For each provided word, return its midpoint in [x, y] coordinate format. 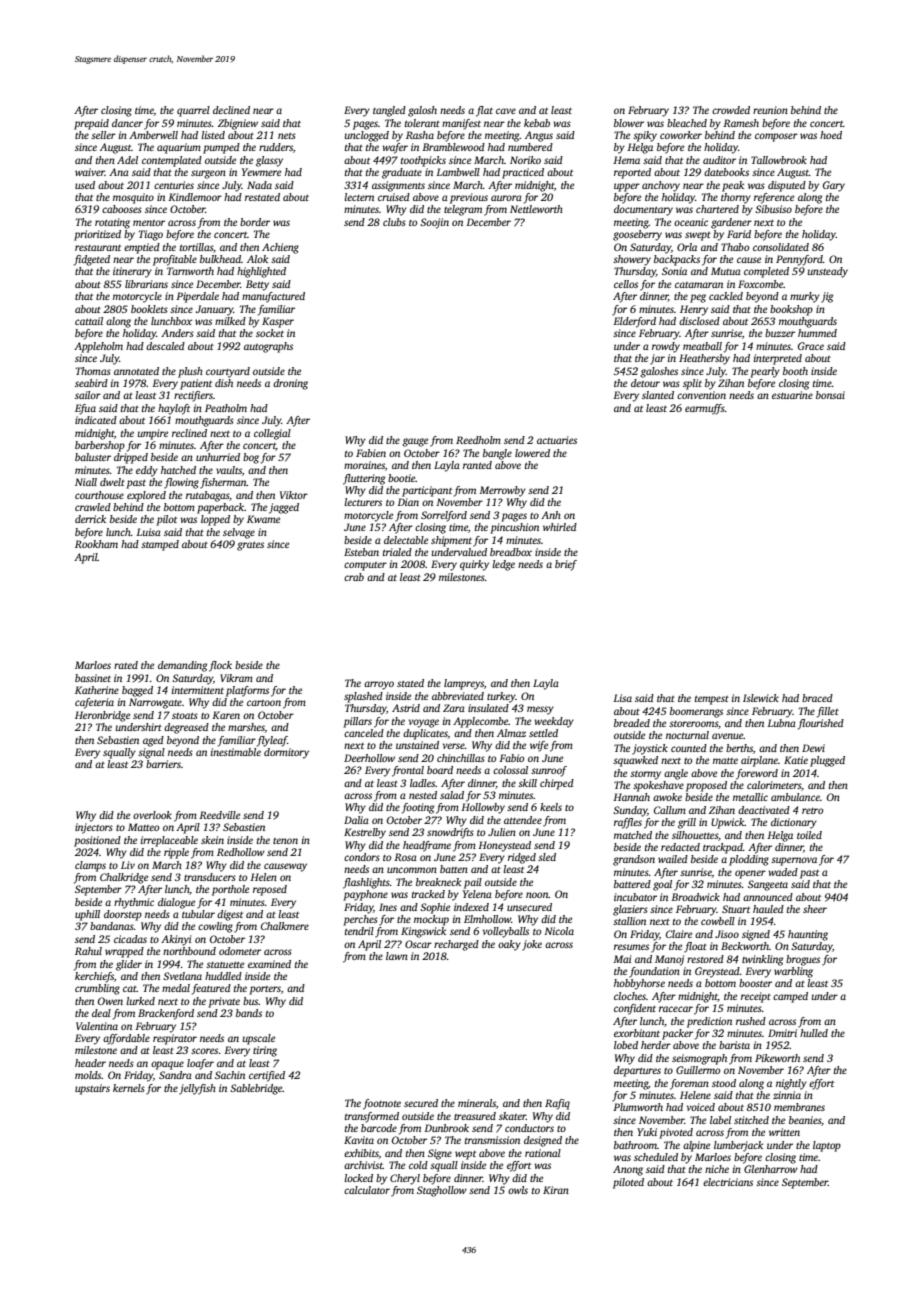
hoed [831, 135]
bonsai [830, 395]
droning [290, 384]
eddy [147, 471]
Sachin [230, 1075]
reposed [270, 890]
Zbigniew [238, 124]
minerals [477, 1103]
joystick [650, 749]
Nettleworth [536, 209]
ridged [522, 858]
